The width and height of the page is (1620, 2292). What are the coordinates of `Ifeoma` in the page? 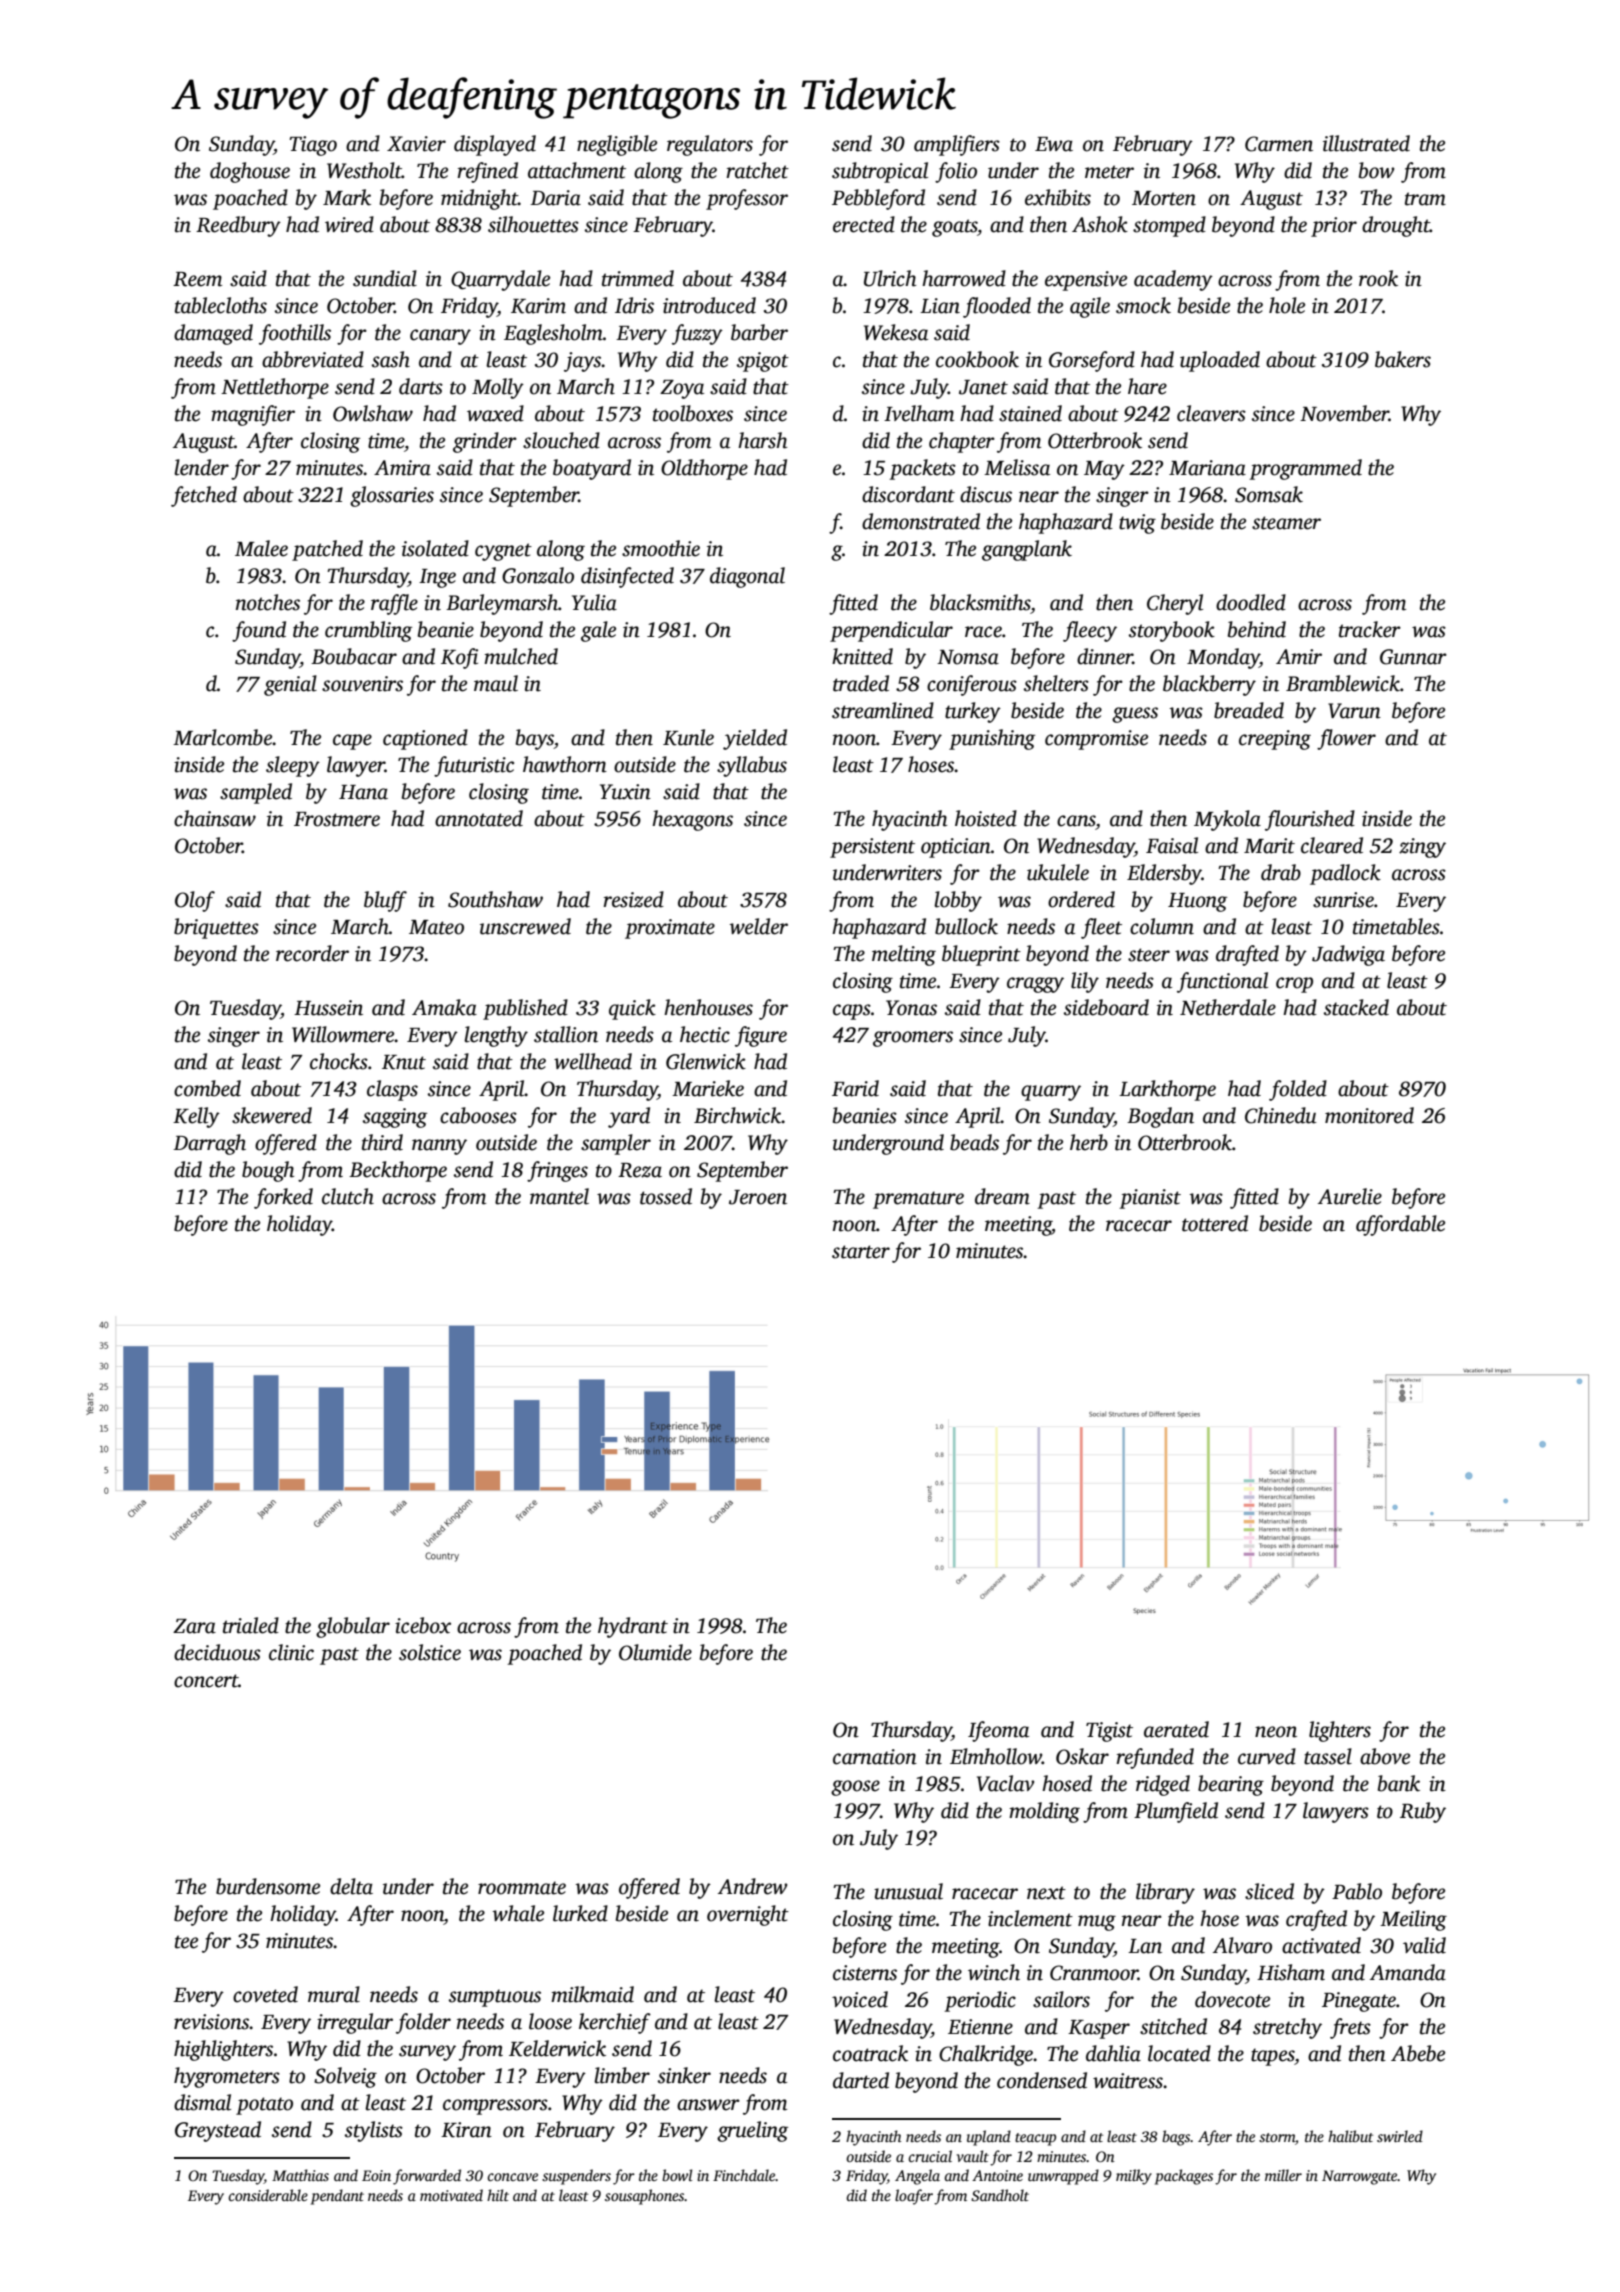 It's located at (998, 1731).
